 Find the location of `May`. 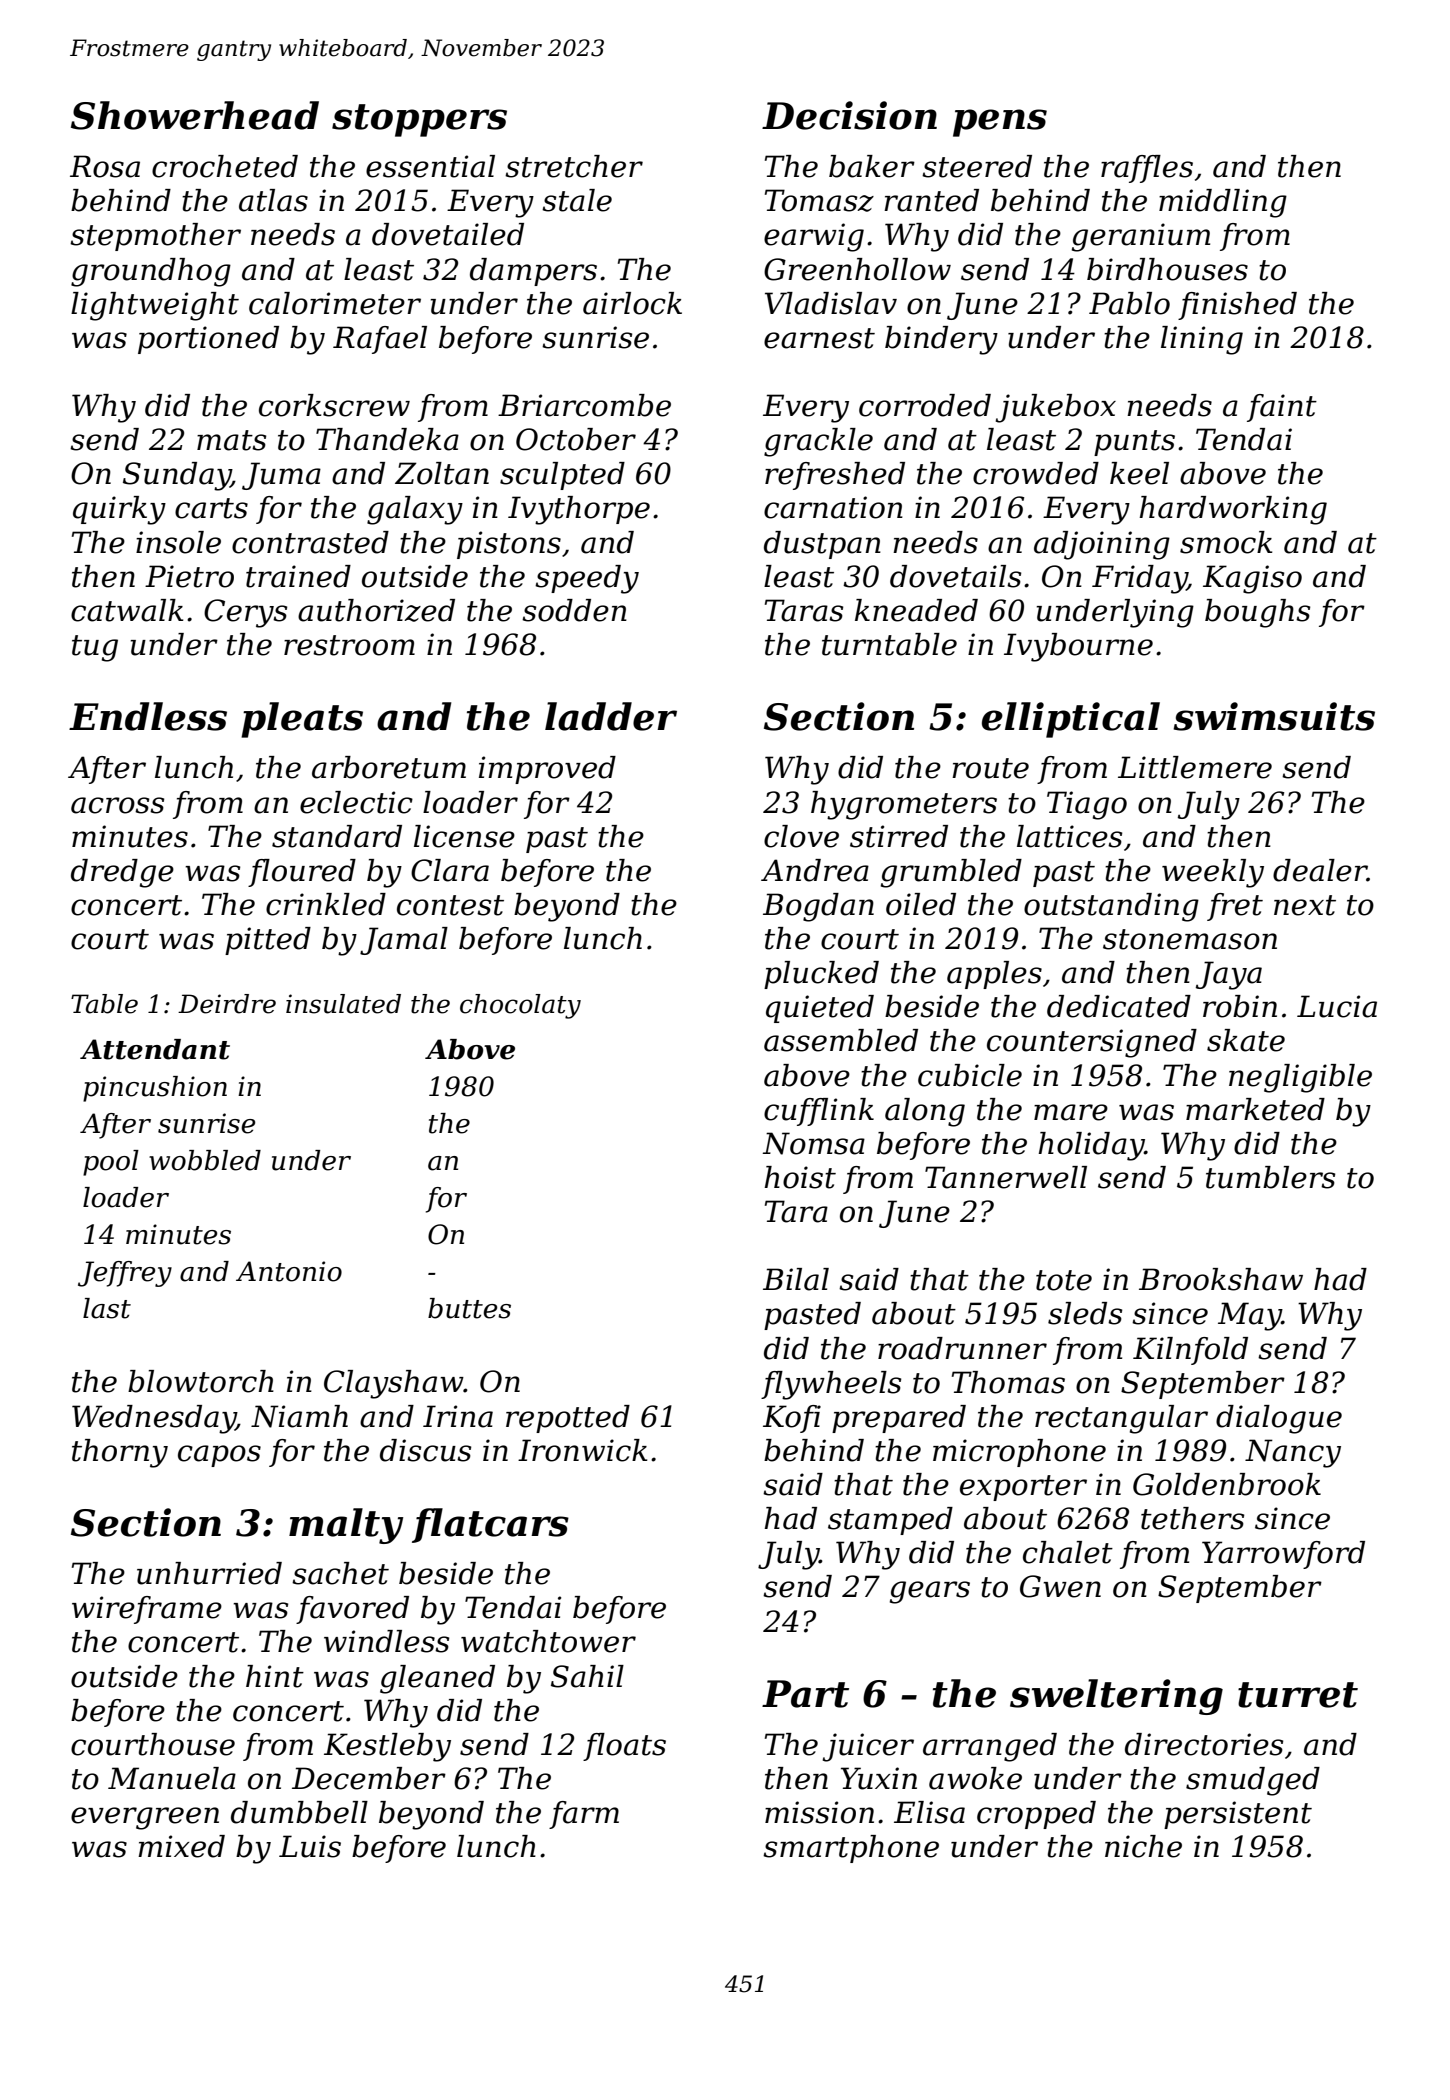

May is located at coordinates (1250, 1316).
